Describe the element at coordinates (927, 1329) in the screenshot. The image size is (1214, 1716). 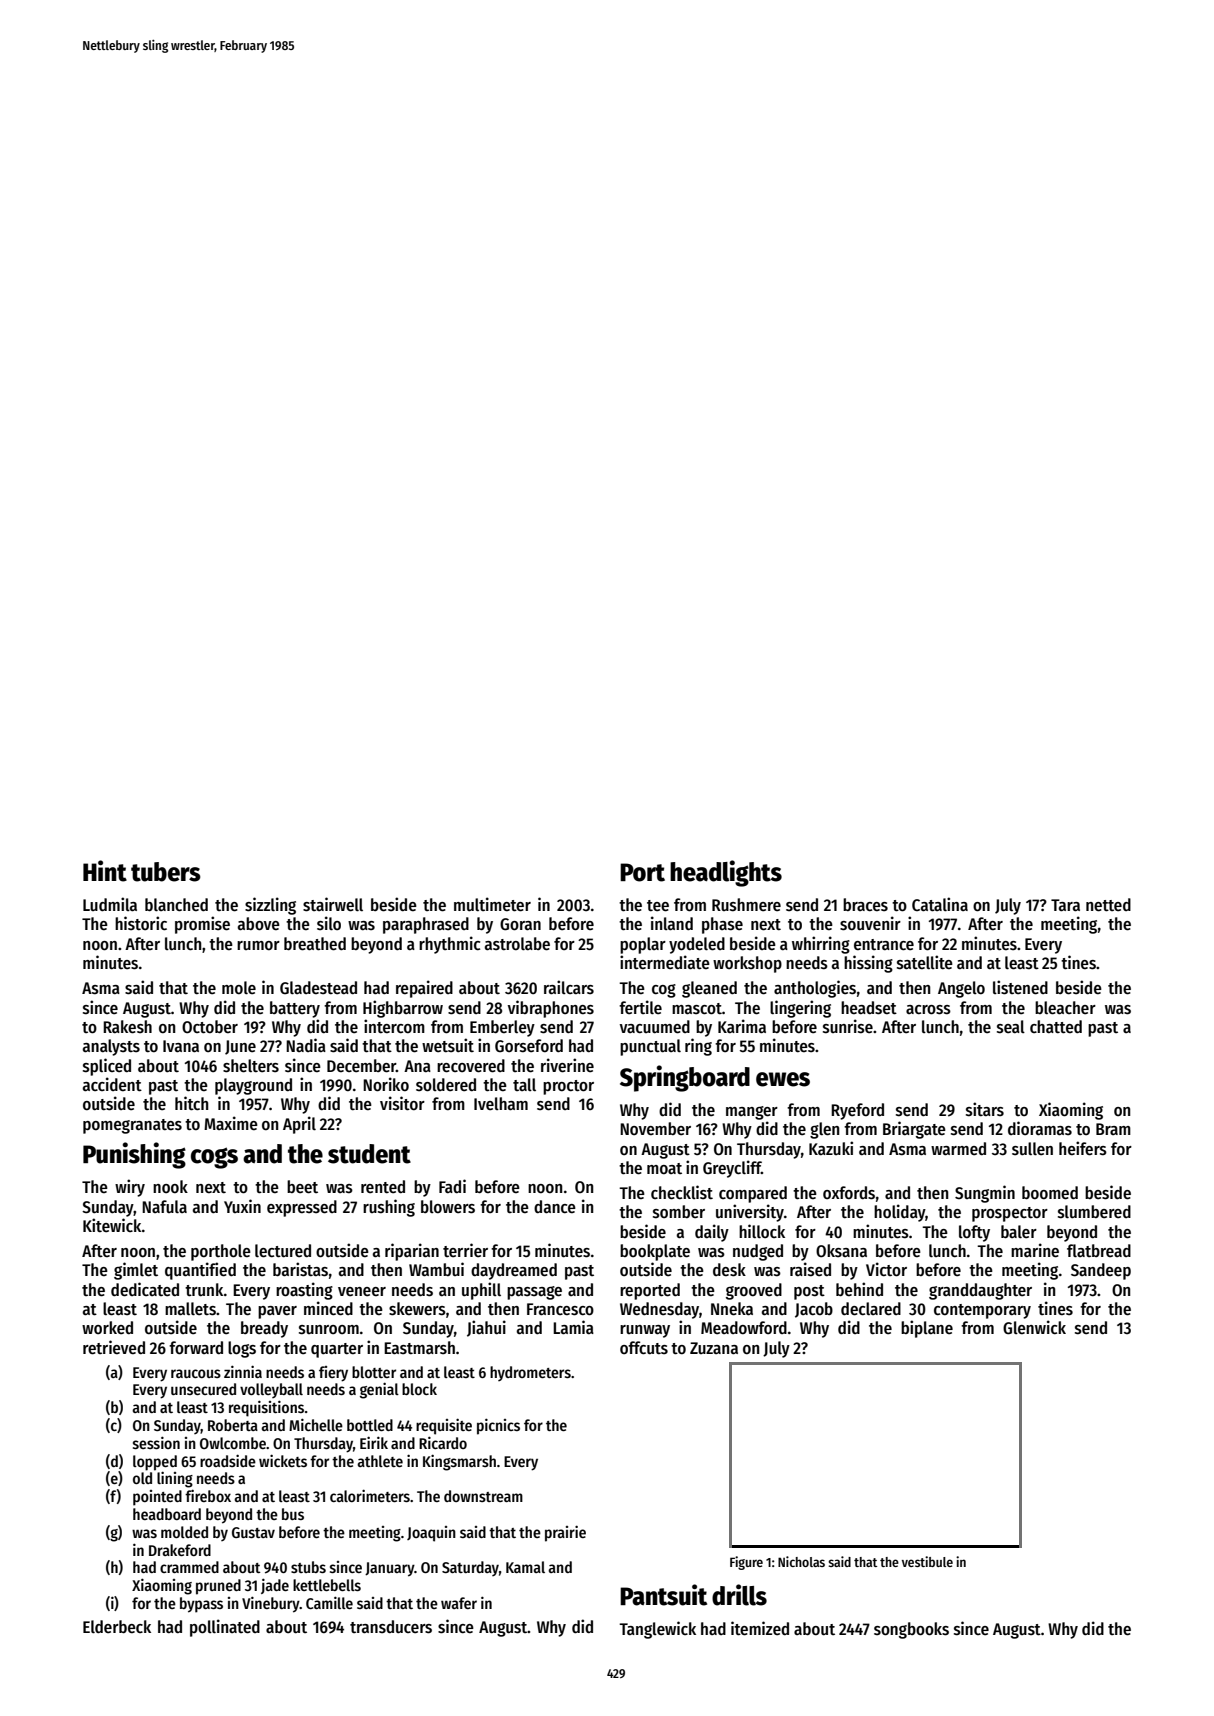
I see `biplane` at that location.
